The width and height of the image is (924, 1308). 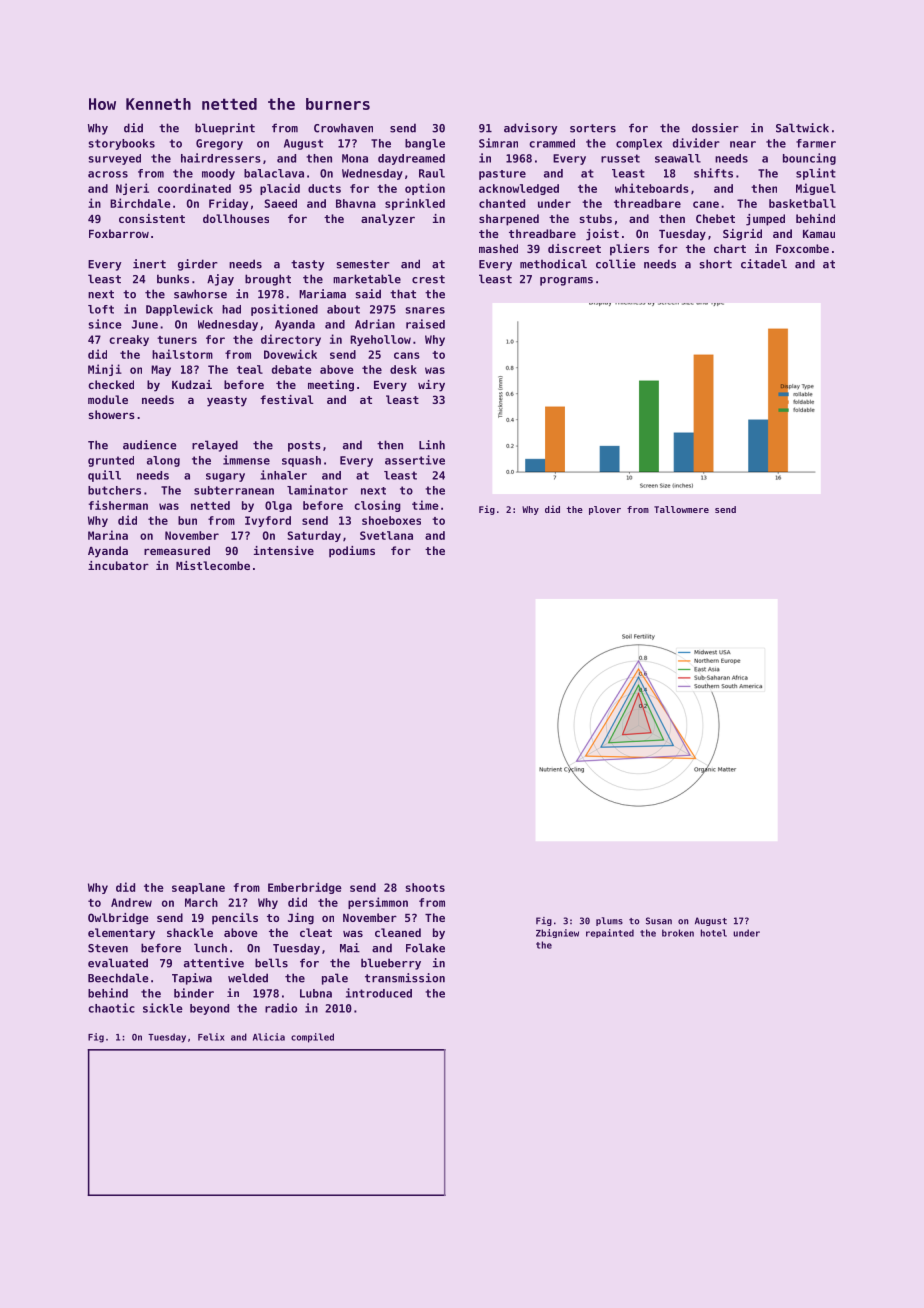 What do you see at coordinates (312, 1038) in the image?
I see `compiled` at bounding box center [312, 1038].
